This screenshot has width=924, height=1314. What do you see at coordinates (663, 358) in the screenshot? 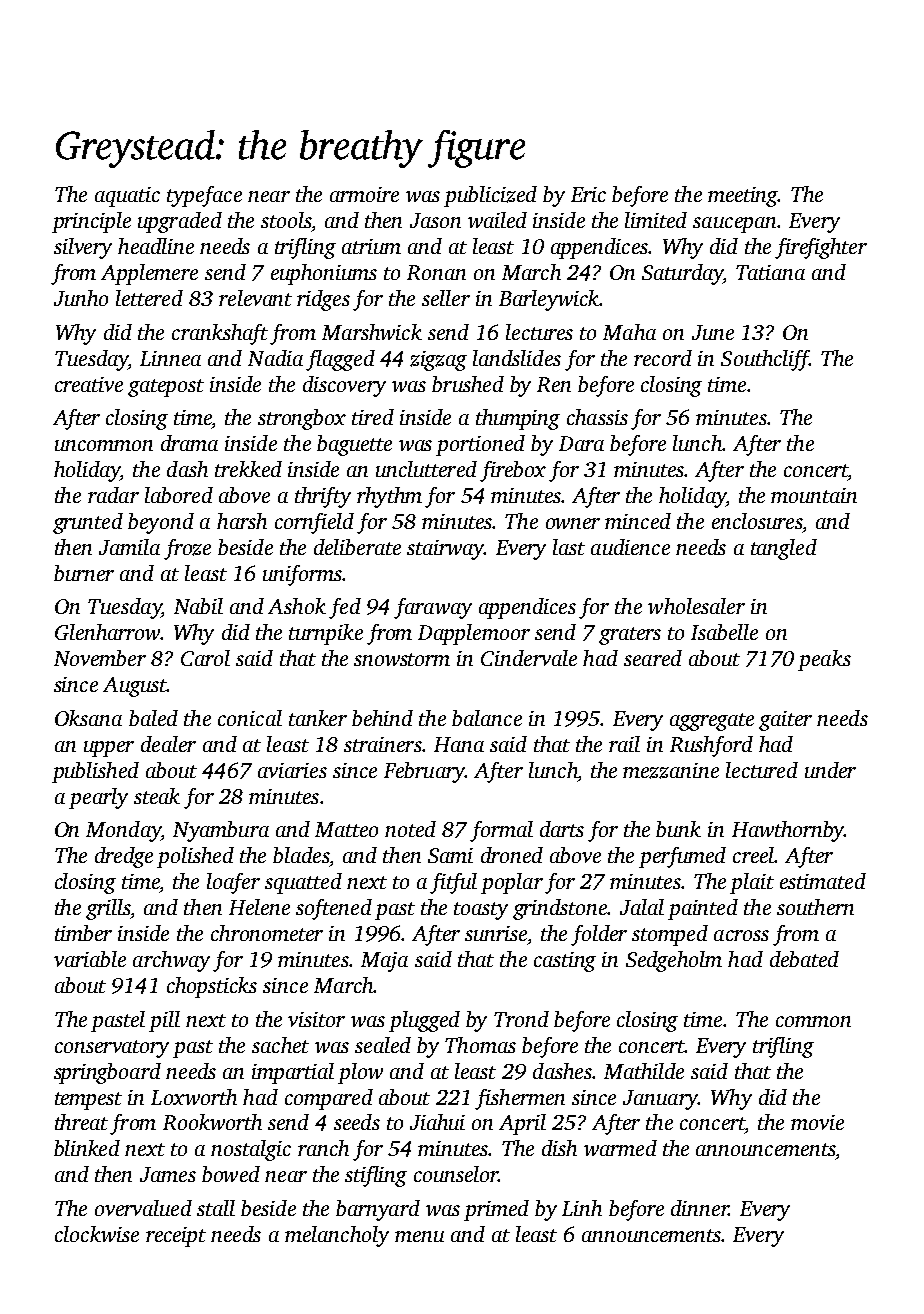
I see `record` at bounding box center [663, 358].
